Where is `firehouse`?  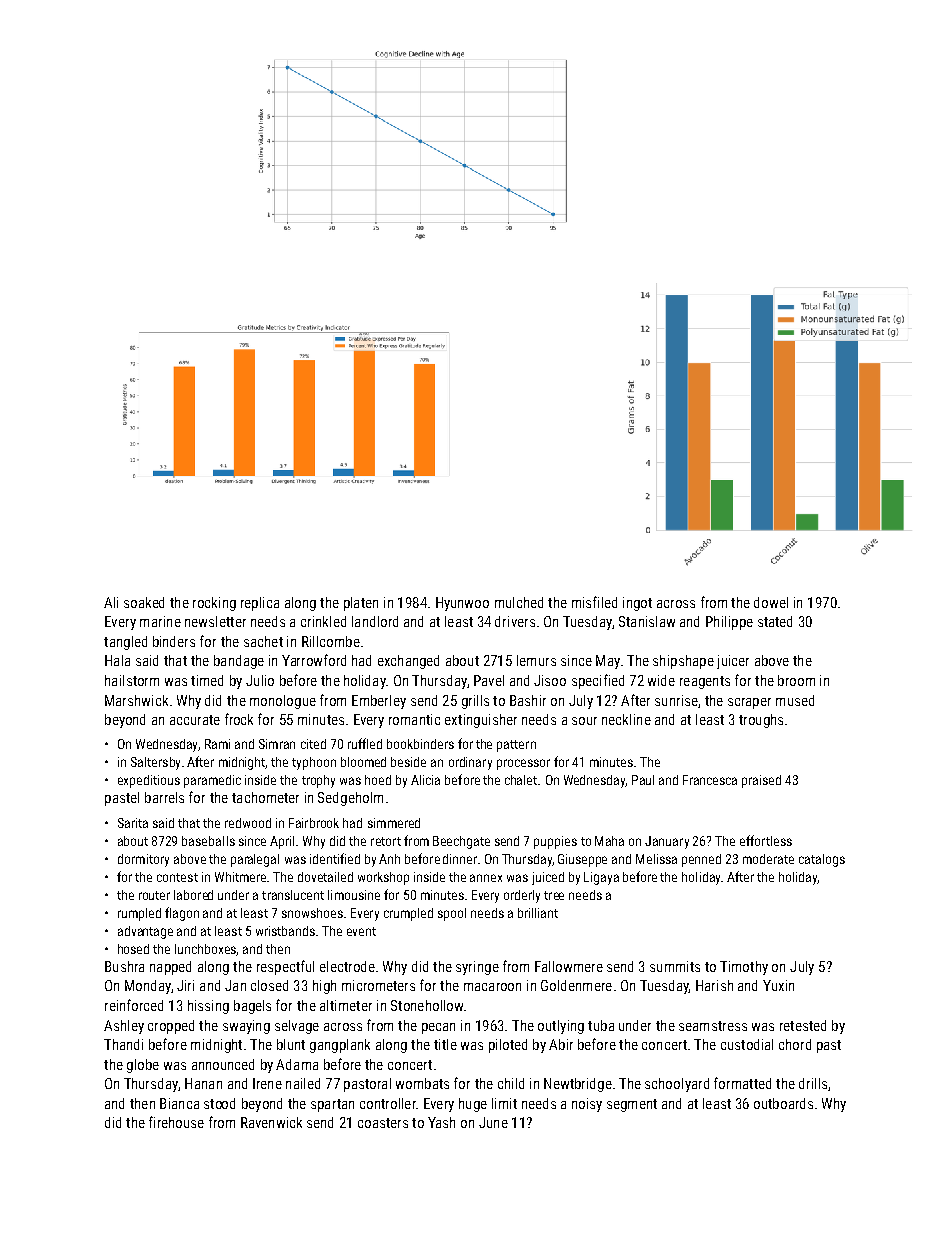
firehouse is located at coordinates (176, 1122).
